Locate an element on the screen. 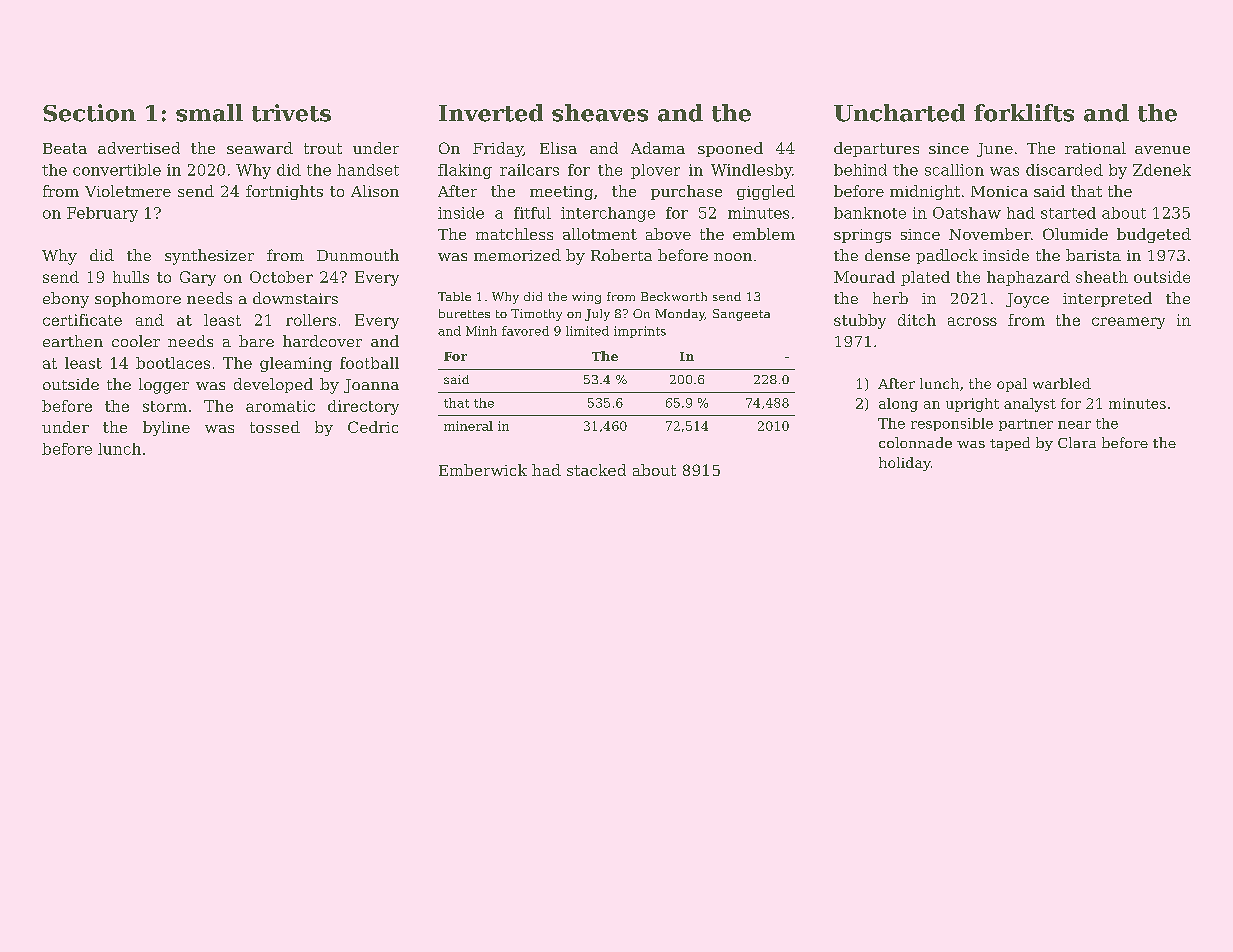  Dunmouth is located at coordinates (358, 255).
